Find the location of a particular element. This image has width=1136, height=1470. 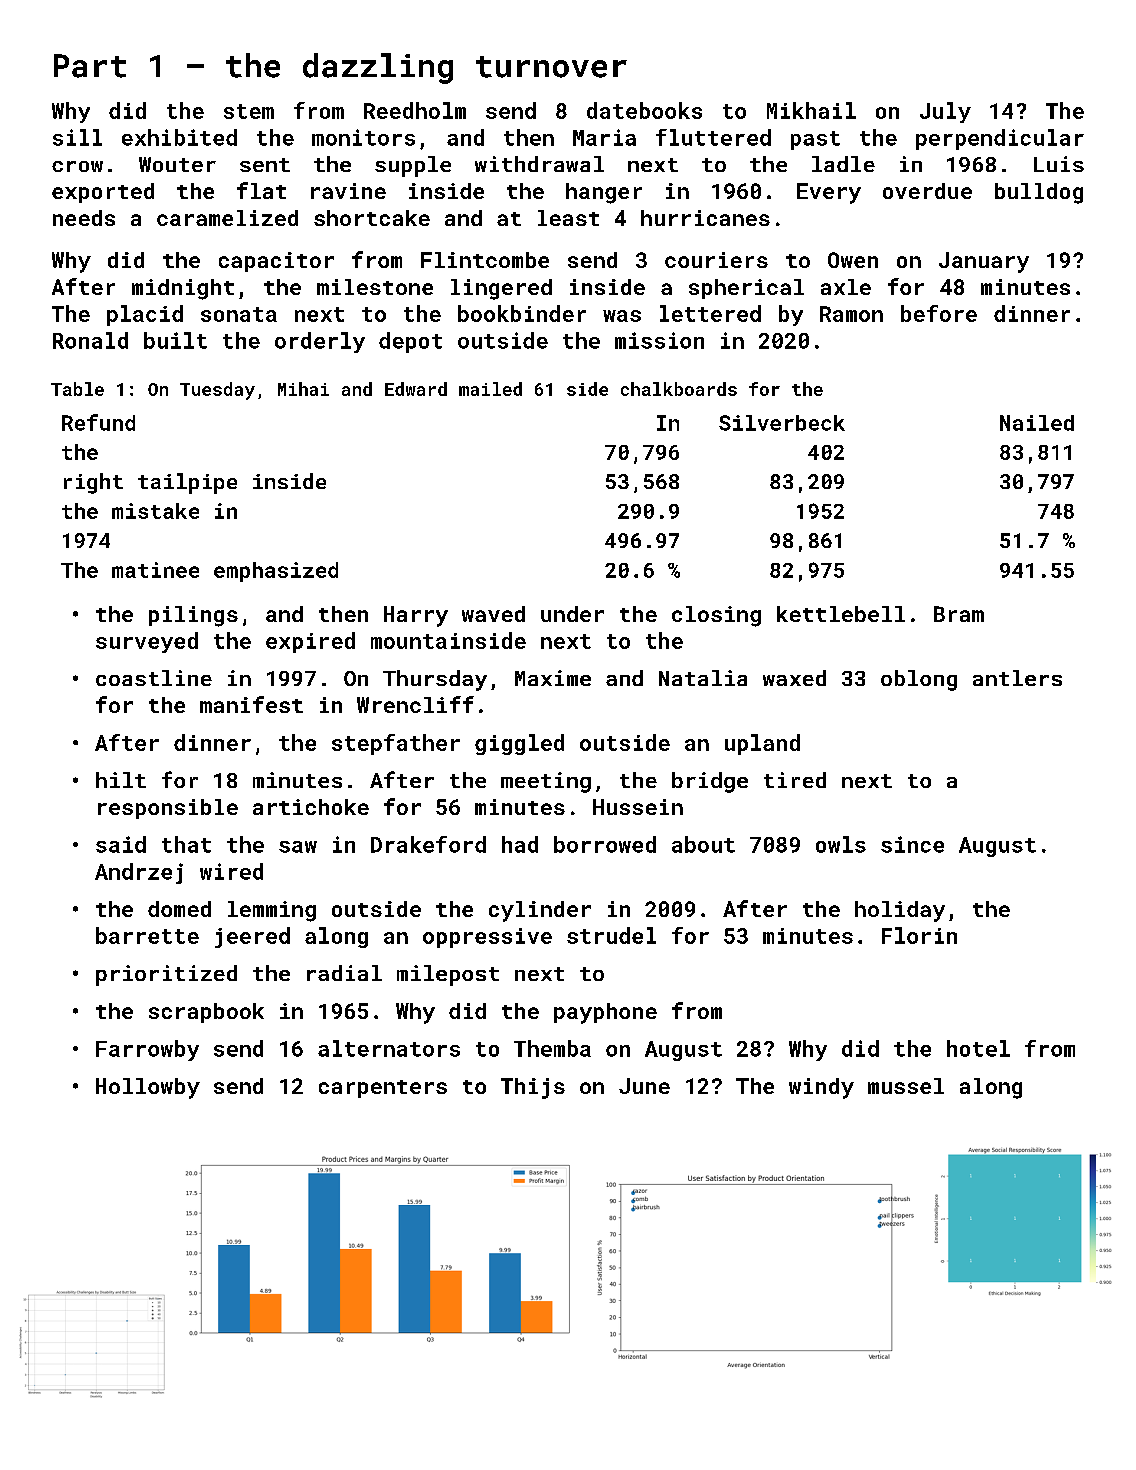

flat is located at coordinates (261, 190).
